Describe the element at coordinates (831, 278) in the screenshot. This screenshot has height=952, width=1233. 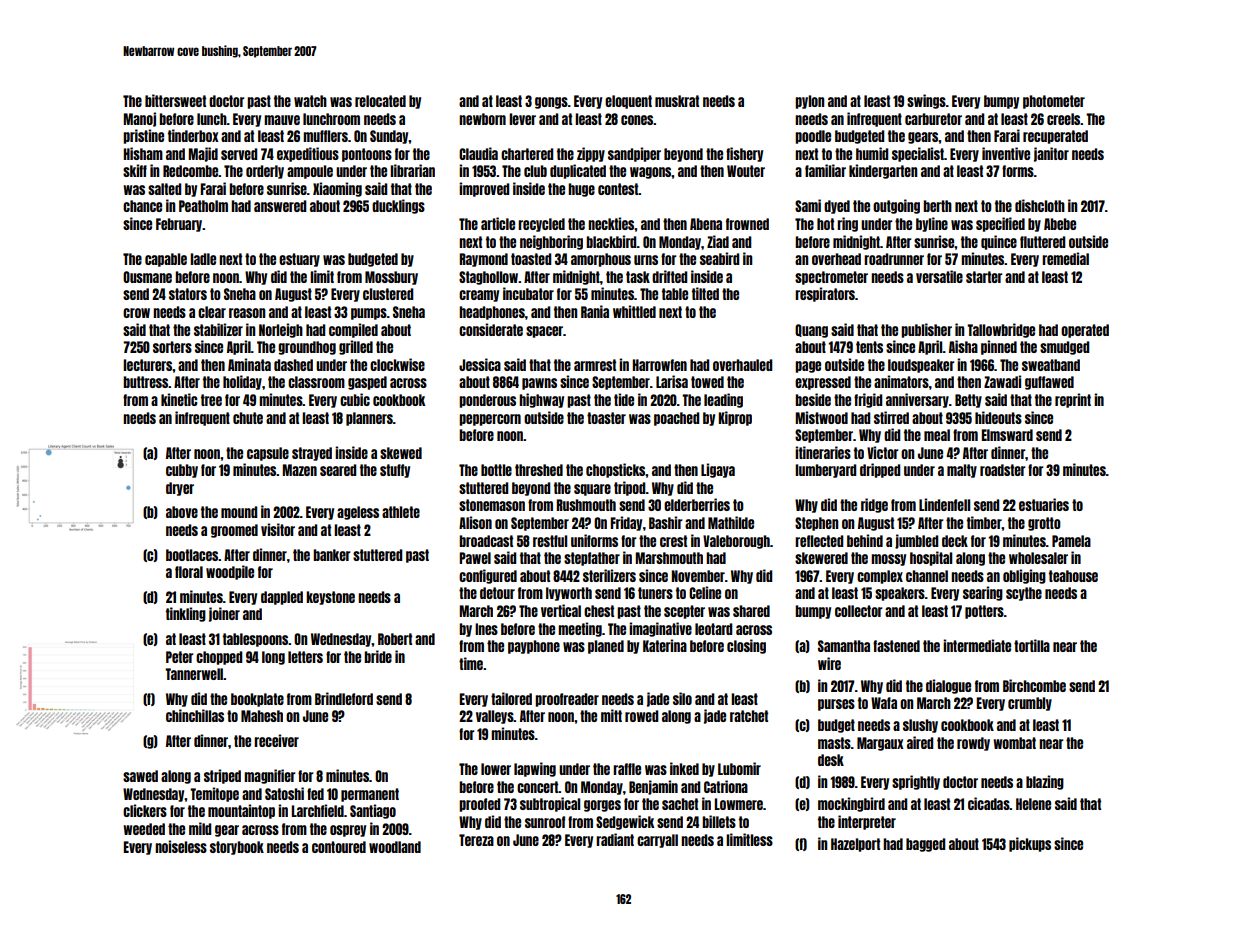
I see `spectrometer` at that location.
